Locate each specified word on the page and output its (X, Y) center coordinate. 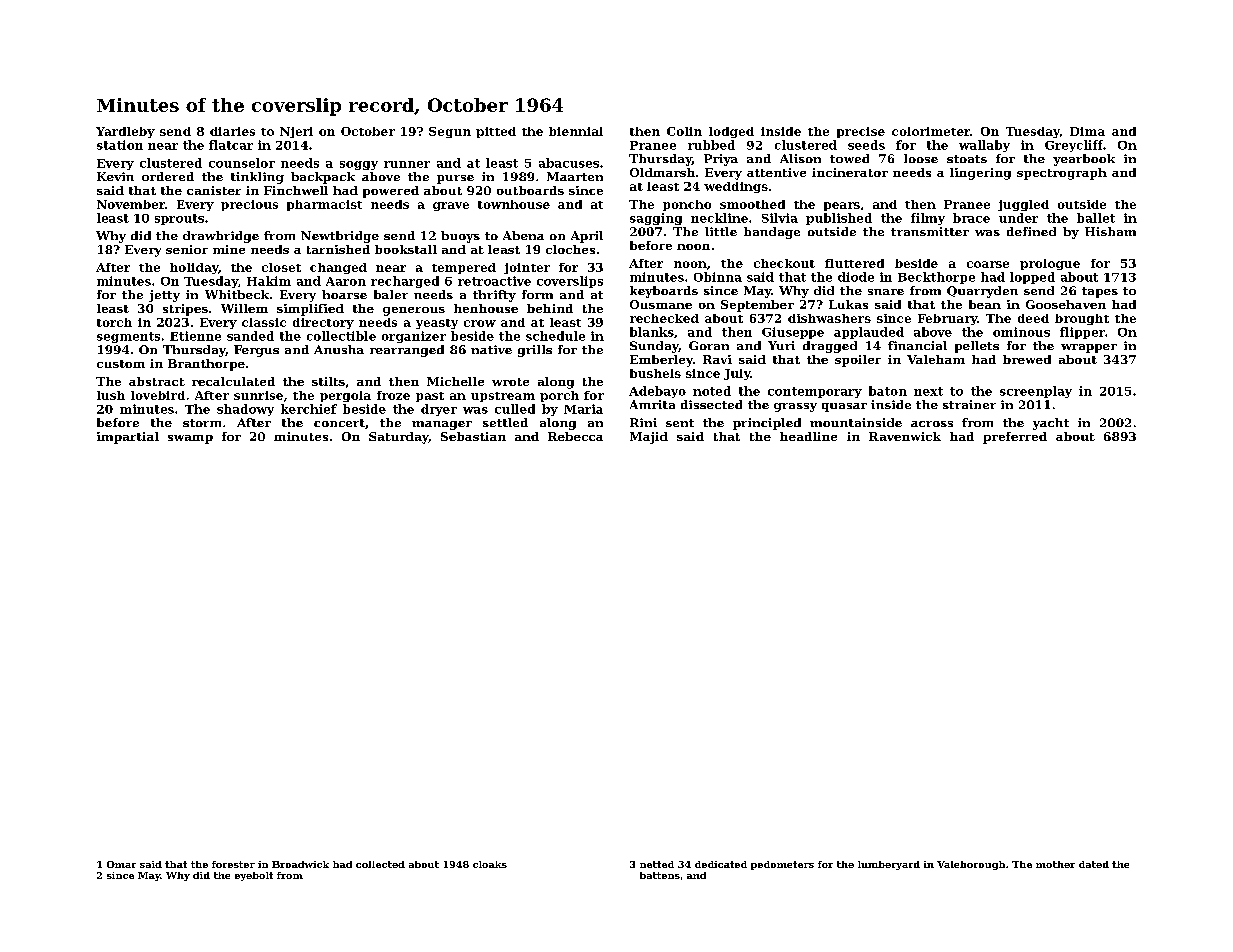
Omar (121, 864)
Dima (1087, 131)
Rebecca (575, 436)
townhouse (514, 204)
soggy (359, 165)
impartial (128, 438)
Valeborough (971, 865)
